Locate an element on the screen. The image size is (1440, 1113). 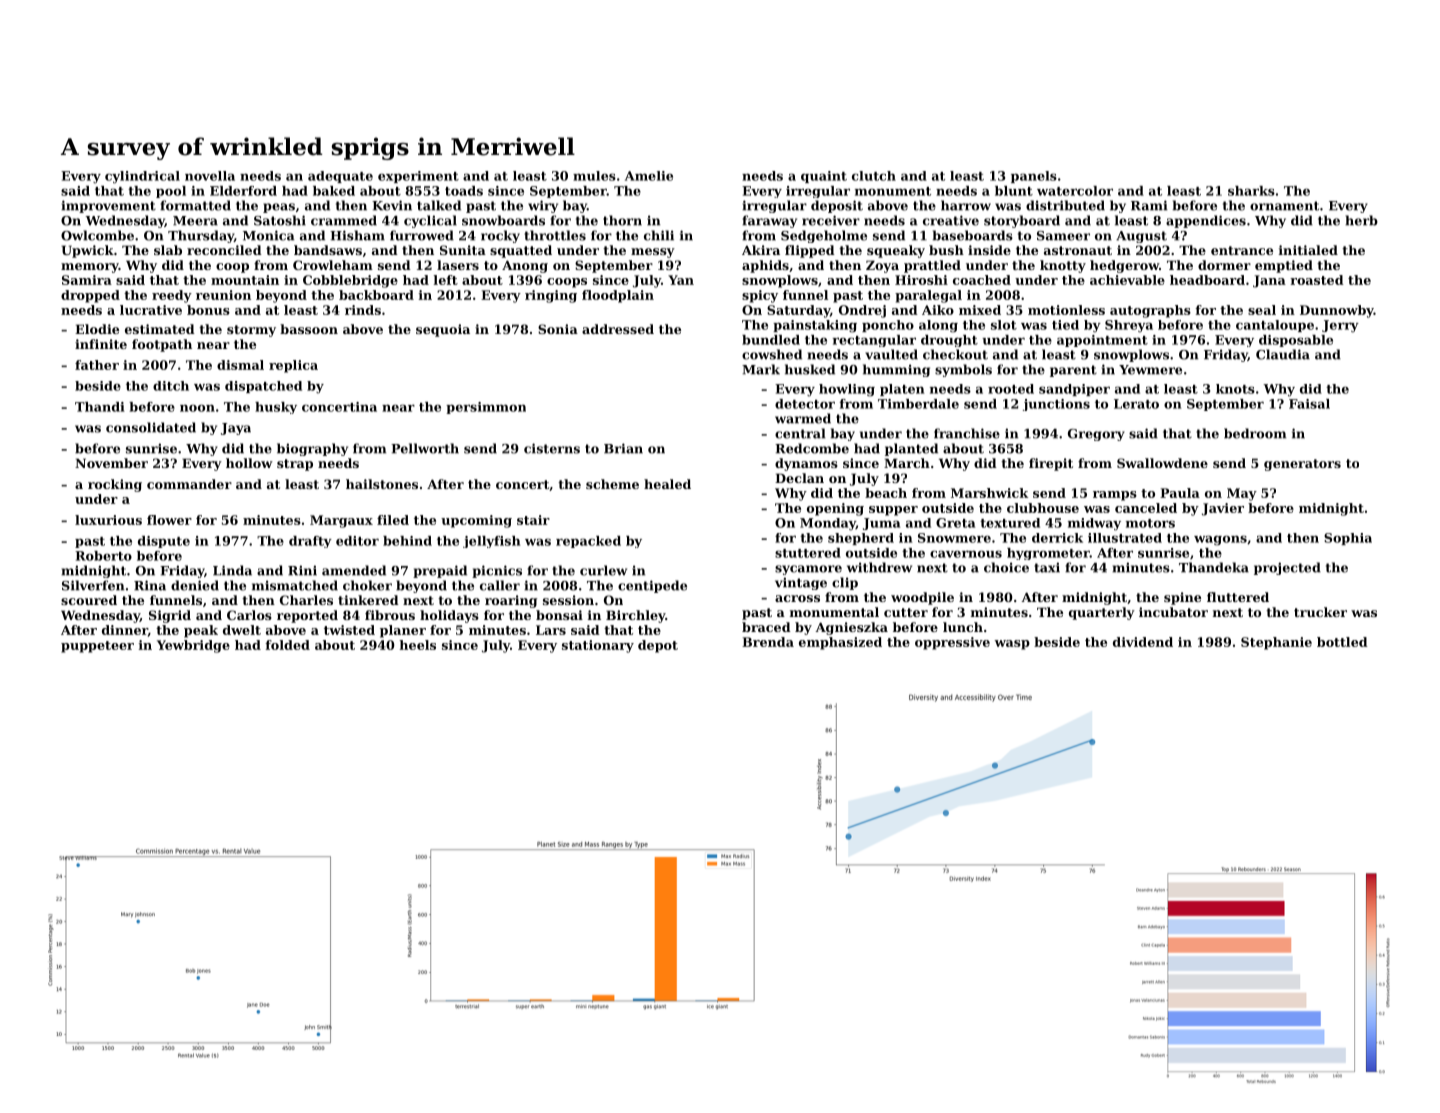
cylindrical is located at coordinates (142, 177).
